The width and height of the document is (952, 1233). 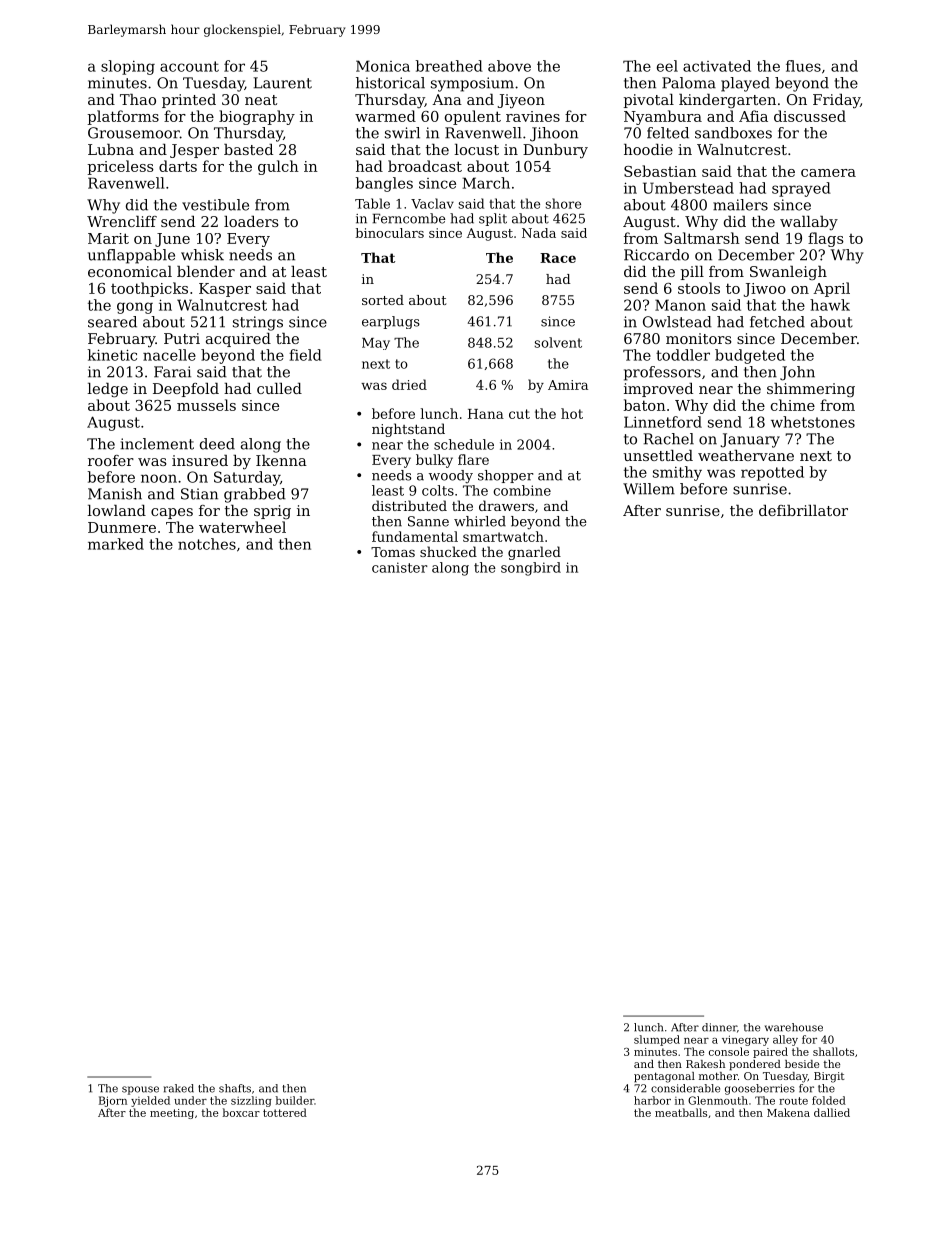 I want to click on gnarled, so click(x=534, y=553).
